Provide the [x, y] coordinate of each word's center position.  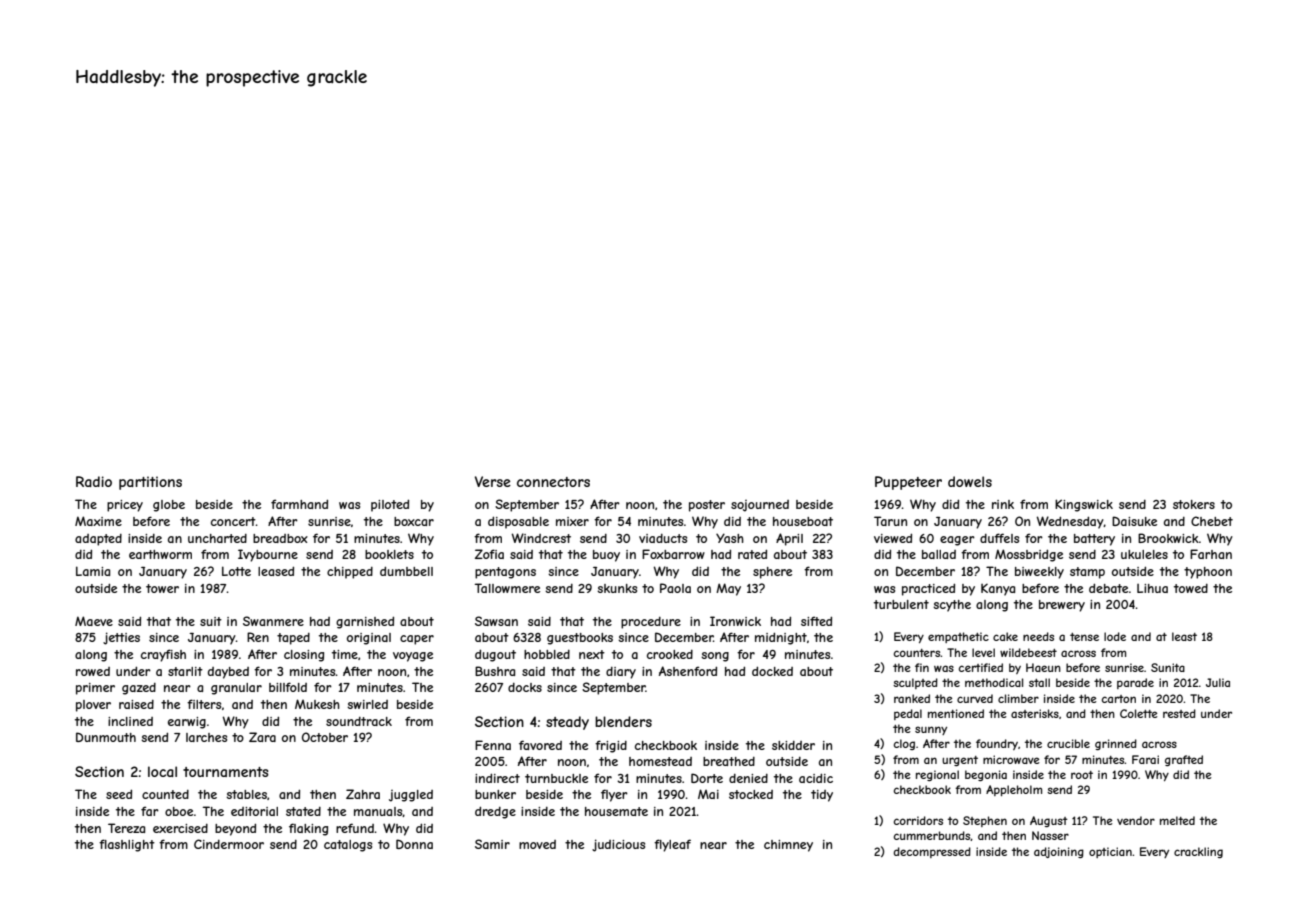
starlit [185, 671]
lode [1115, 636]
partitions [150, 483]
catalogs [348, 846]
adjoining [1059, 852]
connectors [553, 482]
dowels [970, 481]
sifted [816, 621]
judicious [618, 845]
